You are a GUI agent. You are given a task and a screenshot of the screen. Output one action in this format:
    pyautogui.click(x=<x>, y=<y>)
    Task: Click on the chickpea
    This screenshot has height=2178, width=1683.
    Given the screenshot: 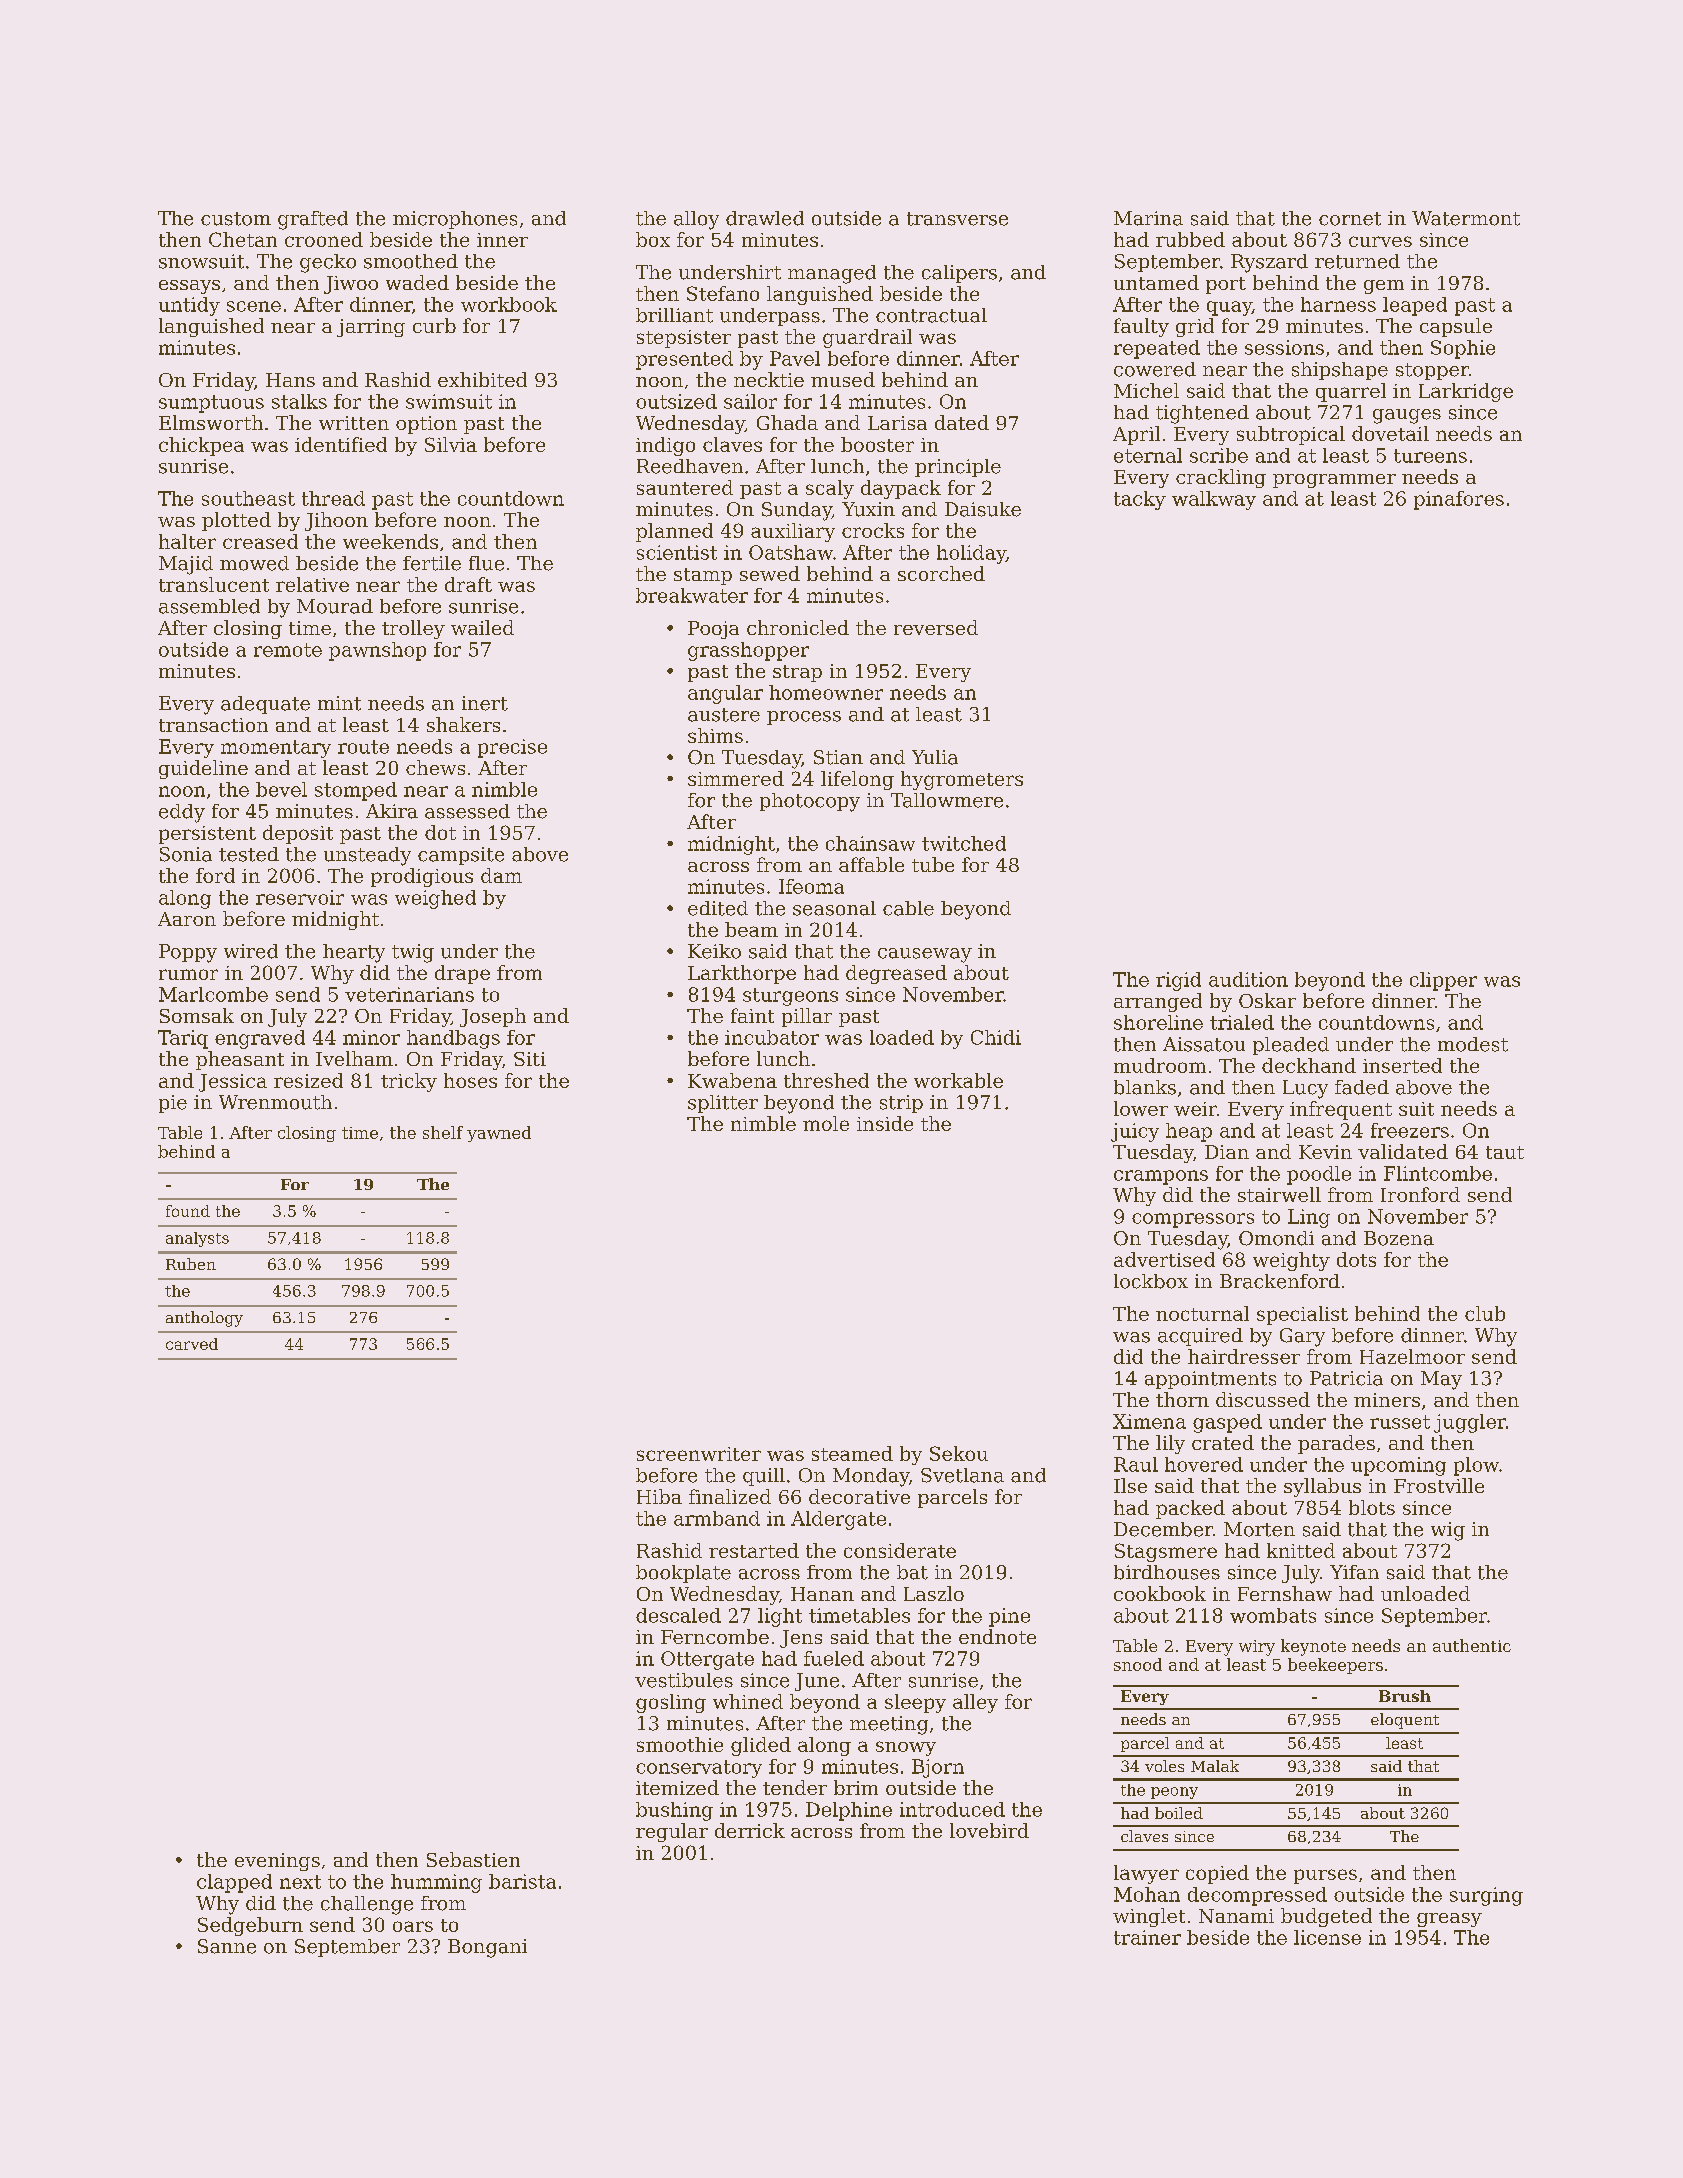 What is the action you would take?
    pyautogui.click(x=201, y=446)
